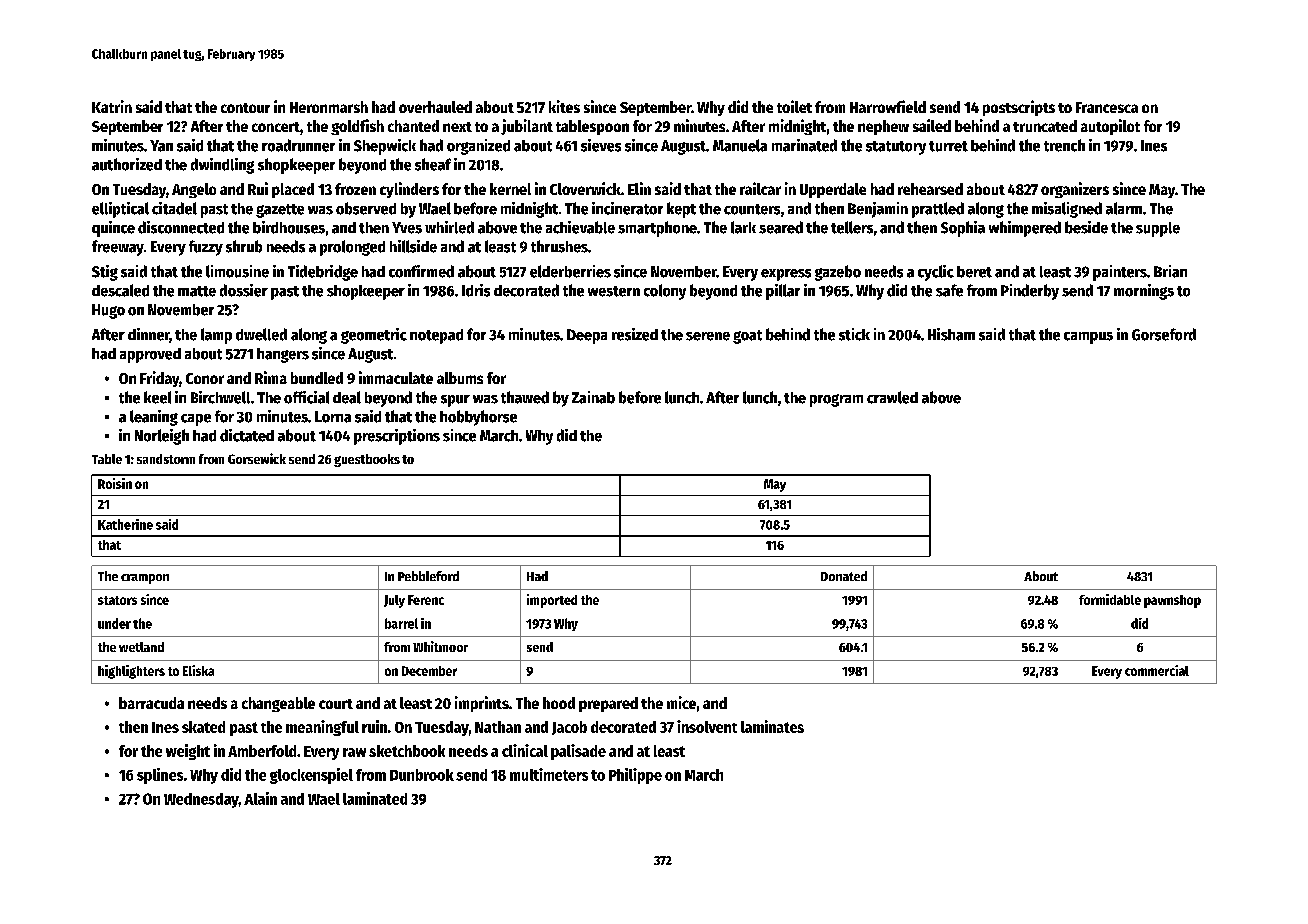  What do you see at coordinates (112, 106) in the screenshot?
I see `Katrin` at bounding box center [112, 106].
